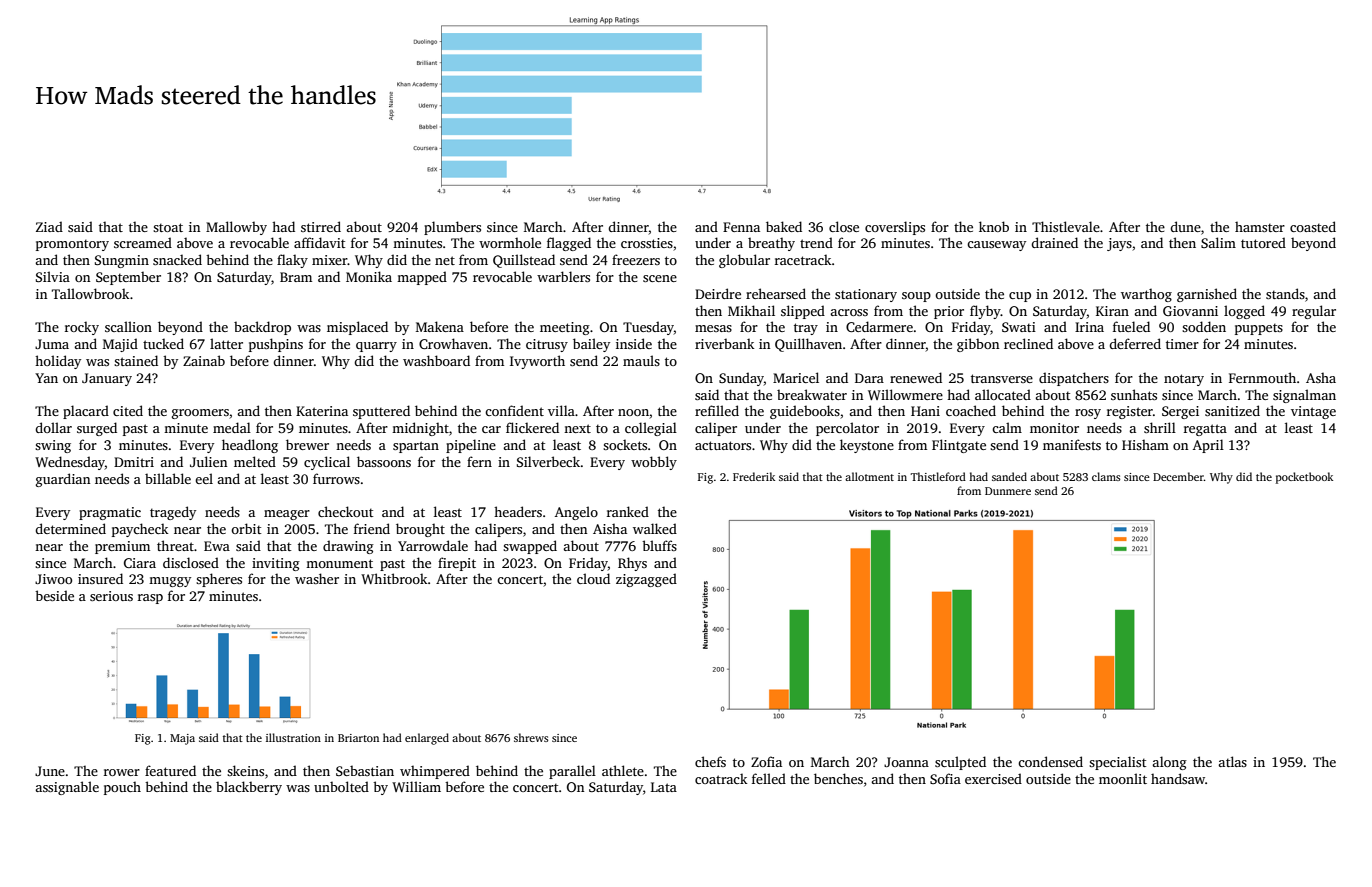 This screenshot has height=887, width=1372. What do you see at coordinates (208, 461) in the screenshot?
I see `Julien` at bounding box center [208, 461].
